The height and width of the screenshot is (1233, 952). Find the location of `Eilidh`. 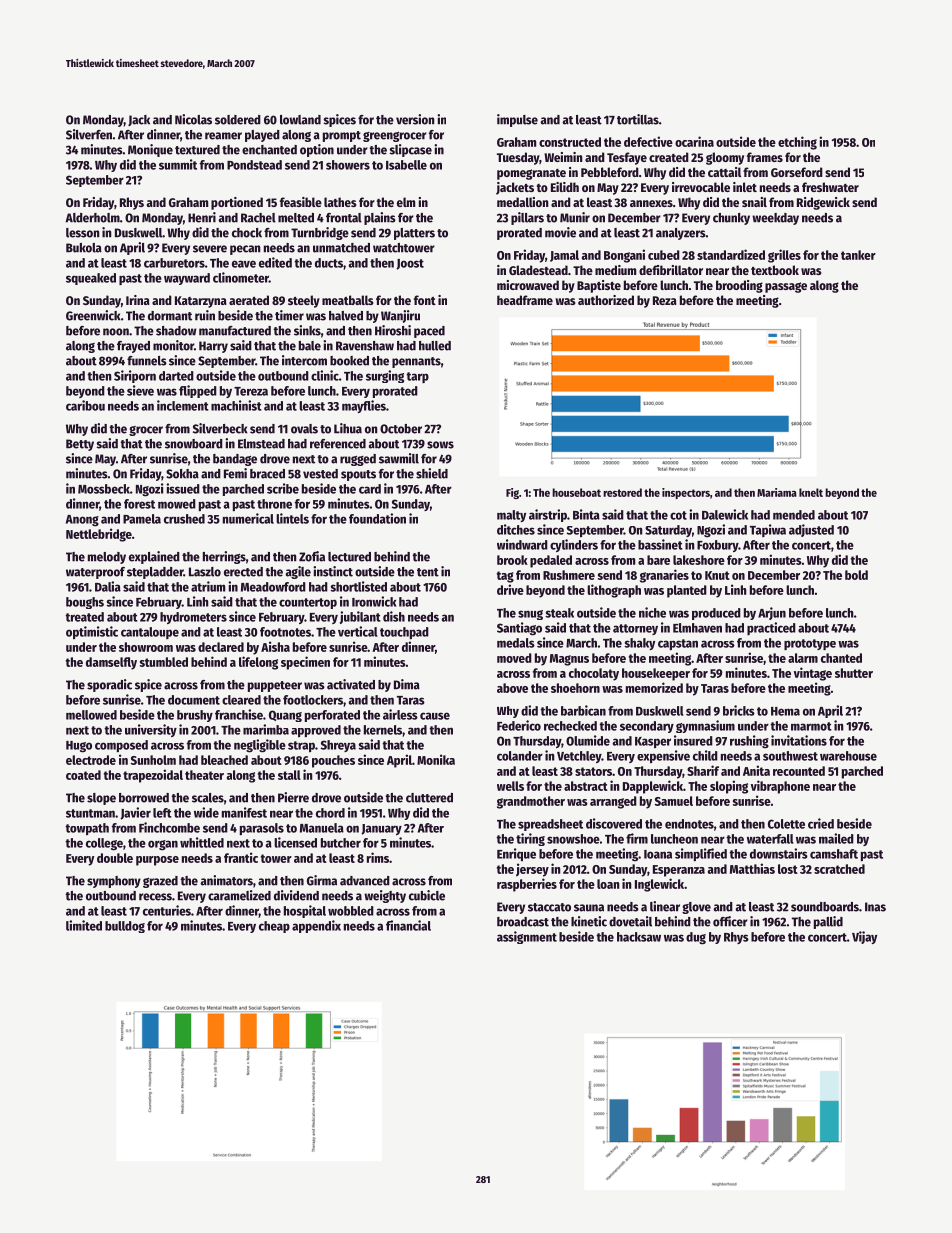

Eilidh is located at coordinates (565, 187).
